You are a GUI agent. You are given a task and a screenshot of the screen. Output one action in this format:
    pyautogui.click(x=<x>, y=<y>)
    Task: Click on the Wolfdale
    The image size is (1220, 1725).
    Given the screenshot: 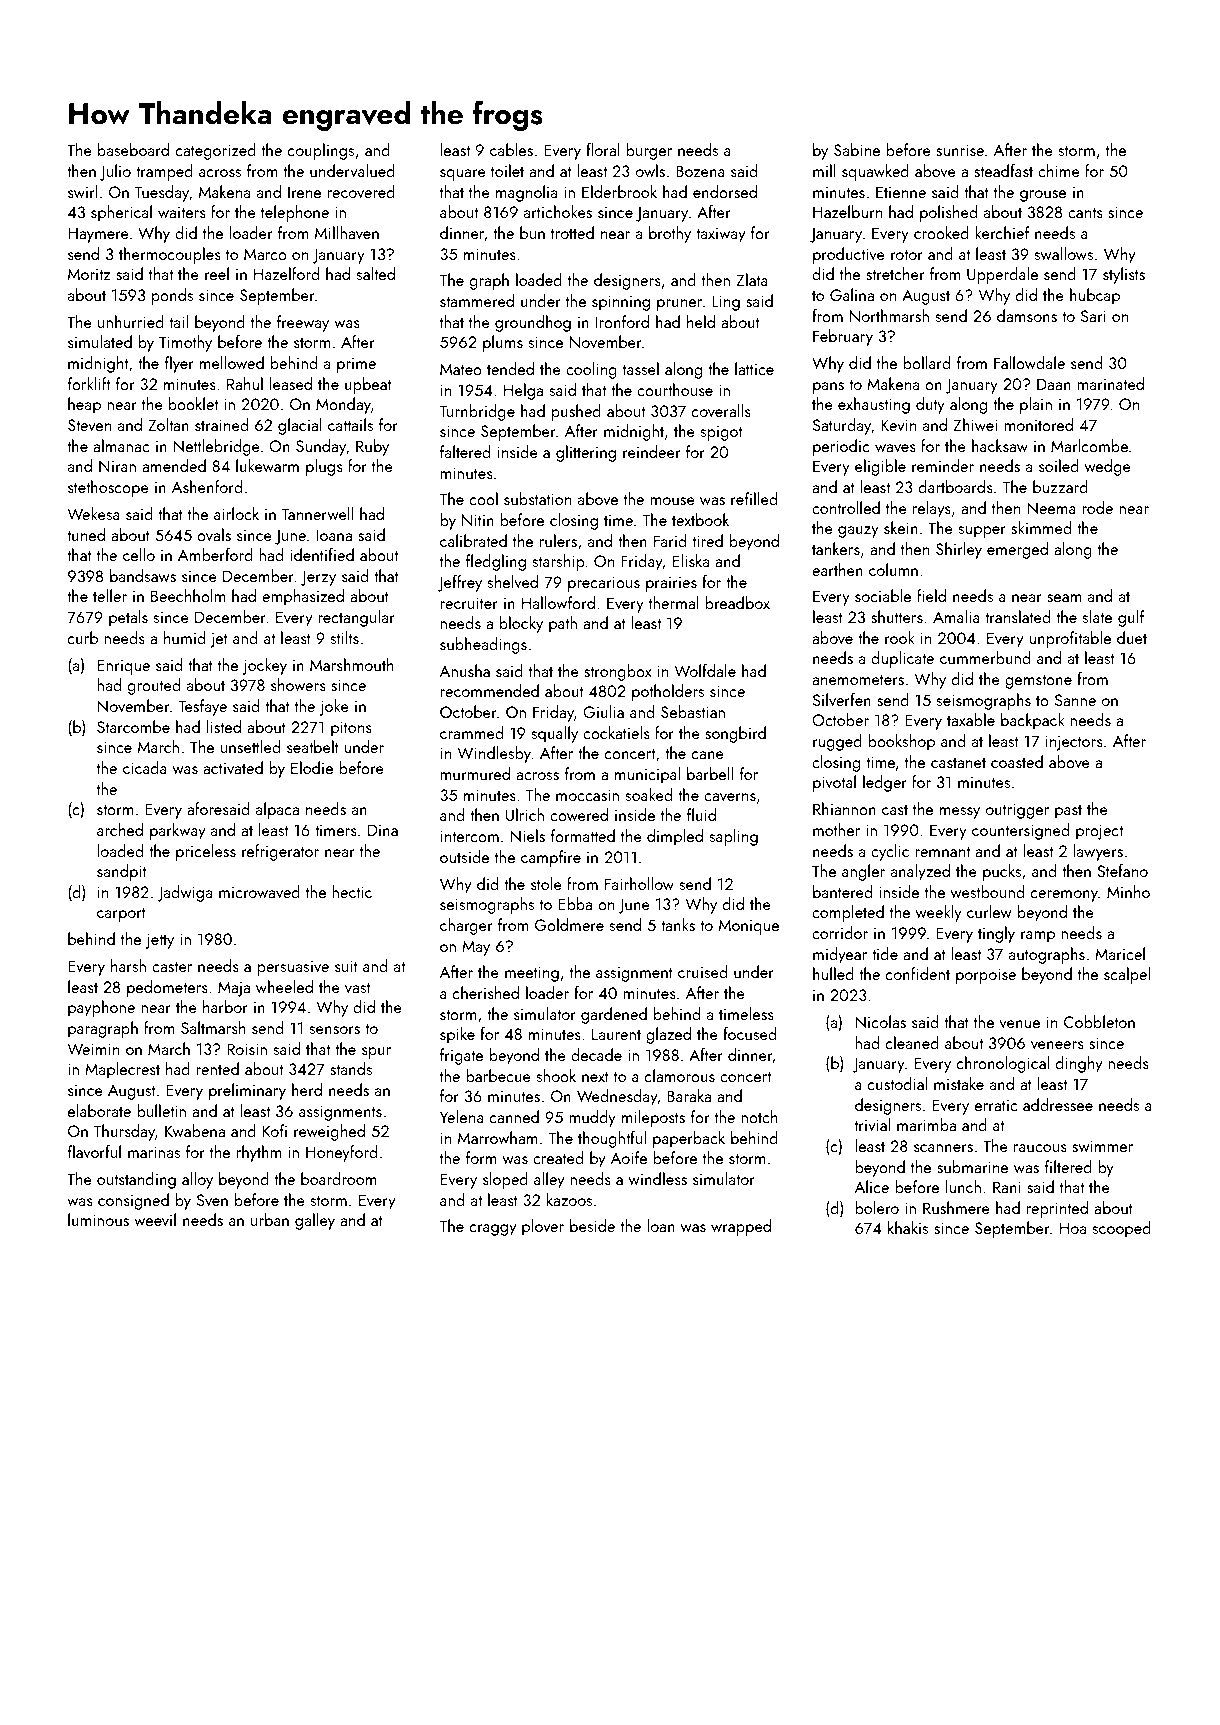 What is the action you would take?
    pyautogui.click(x=705, y=670)
